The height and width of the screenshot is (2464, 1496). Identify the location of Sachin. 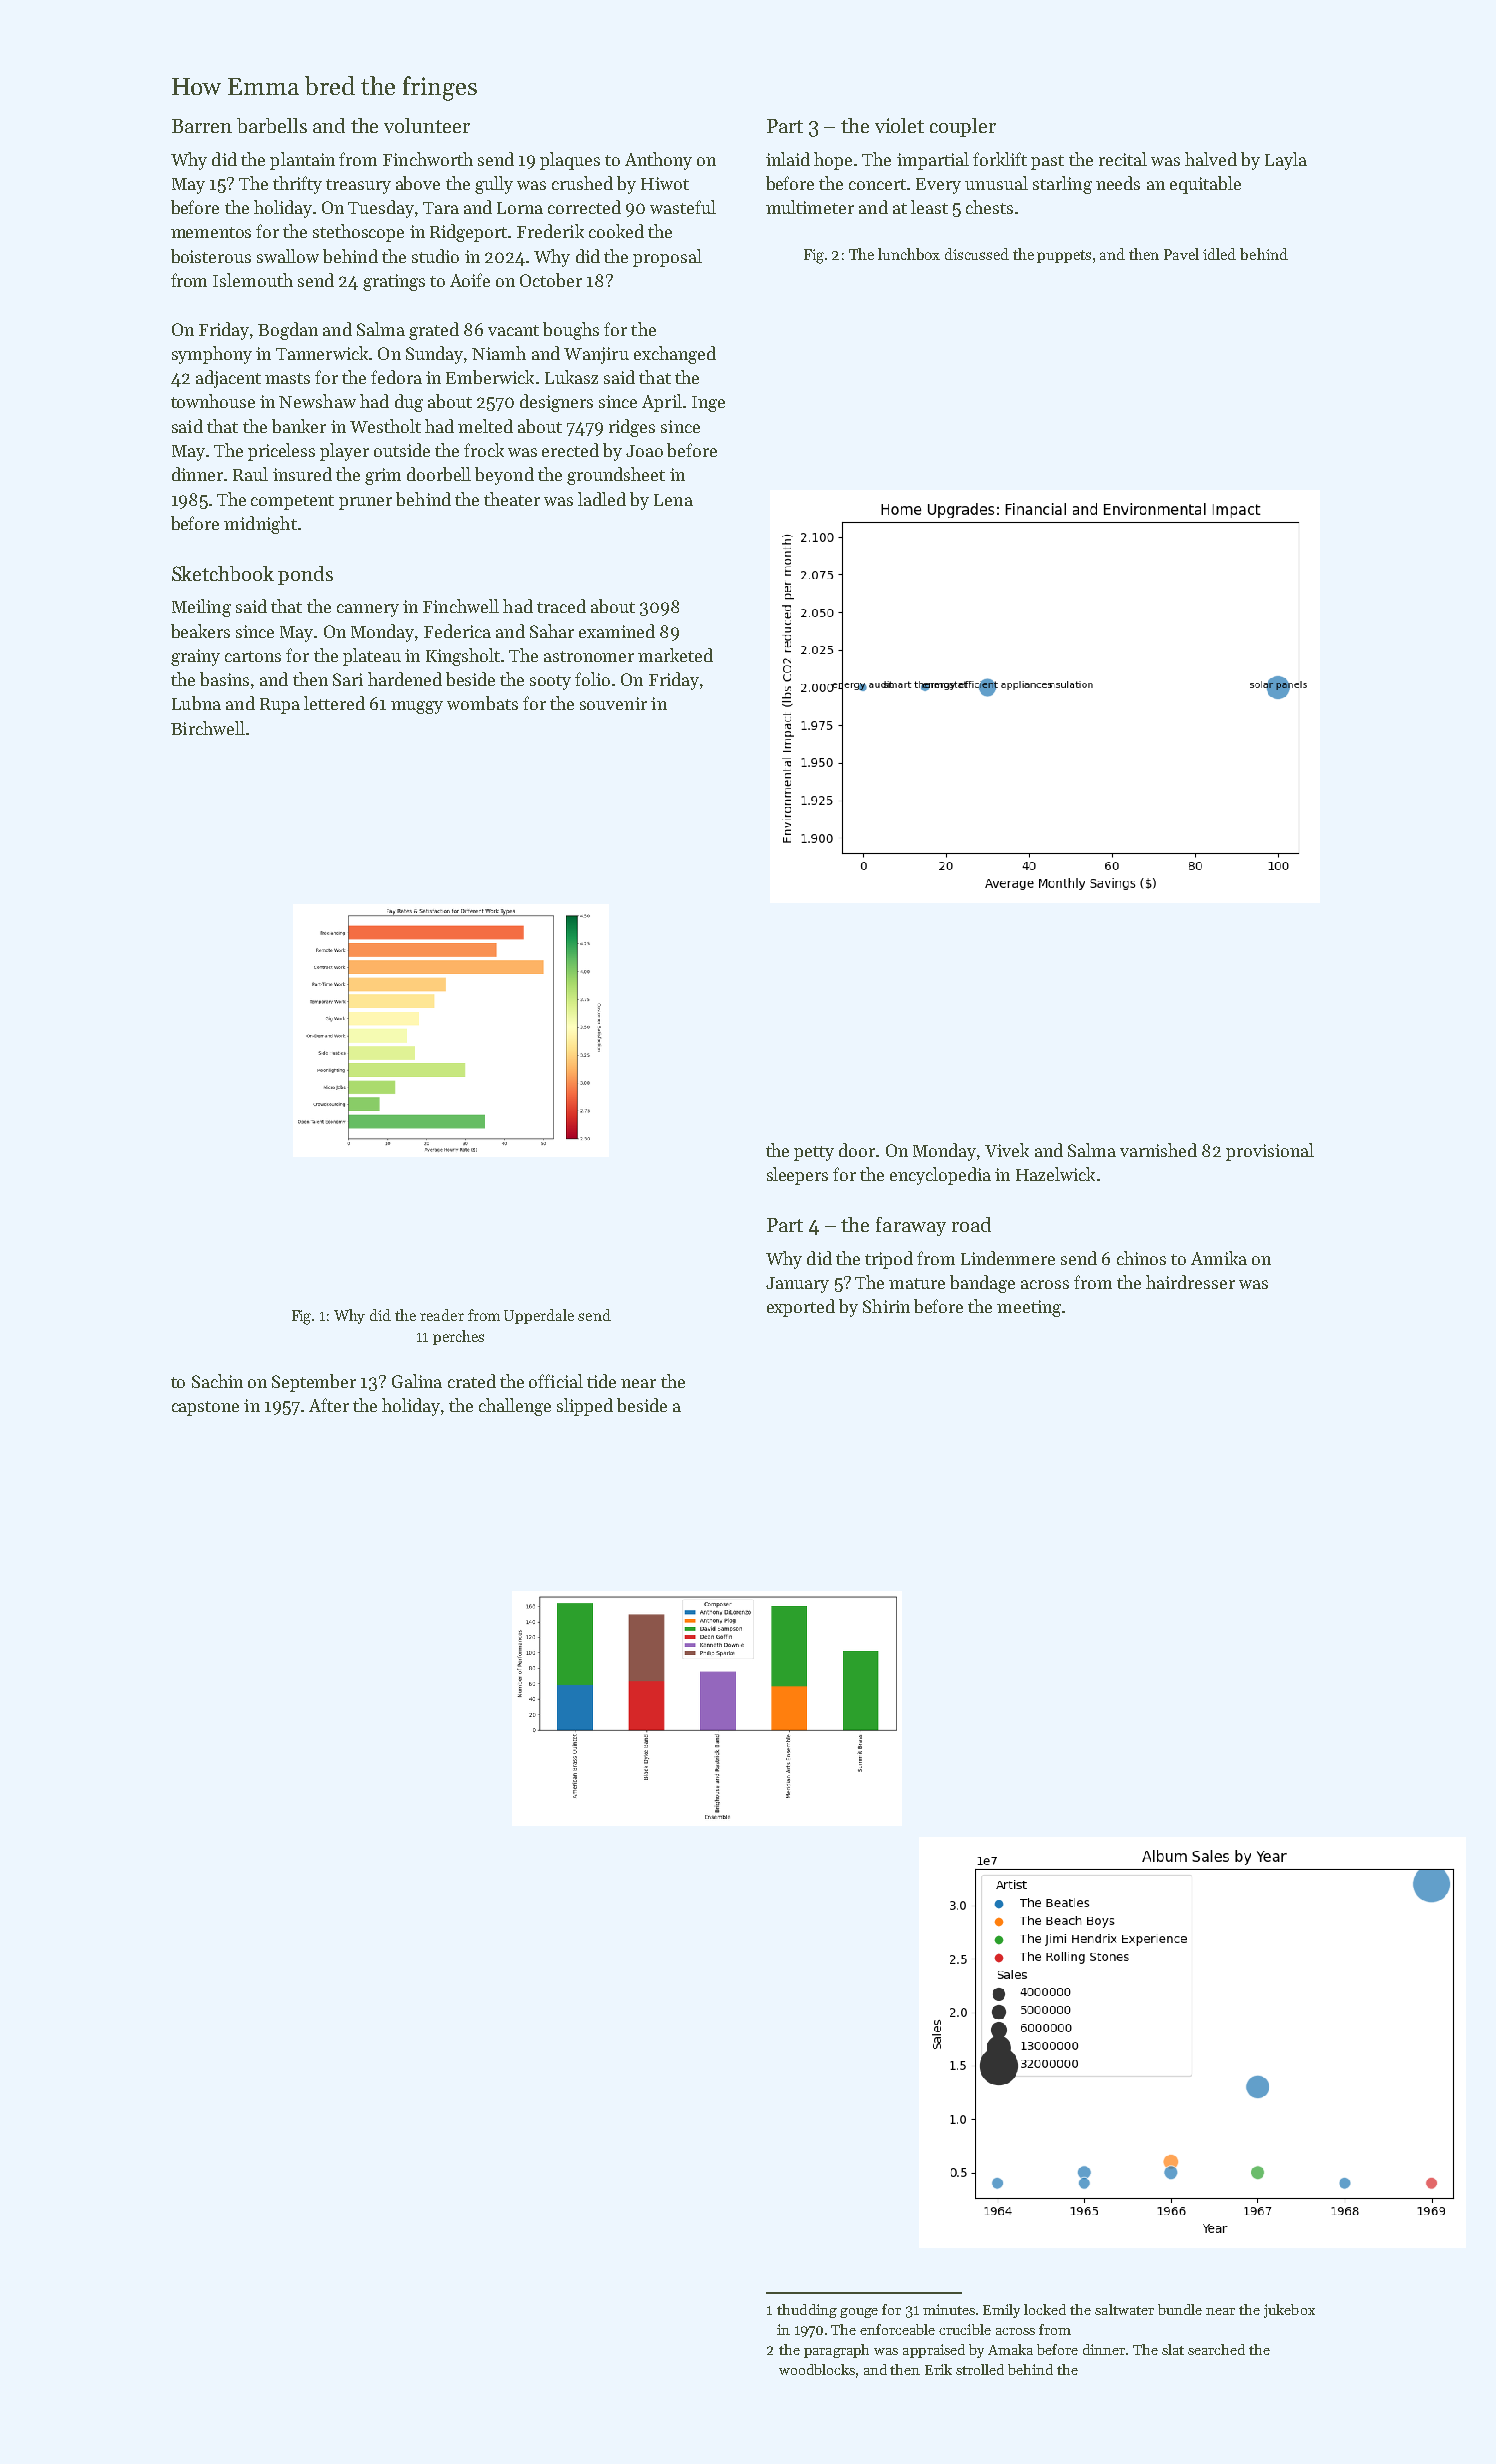
(217, 1381).
